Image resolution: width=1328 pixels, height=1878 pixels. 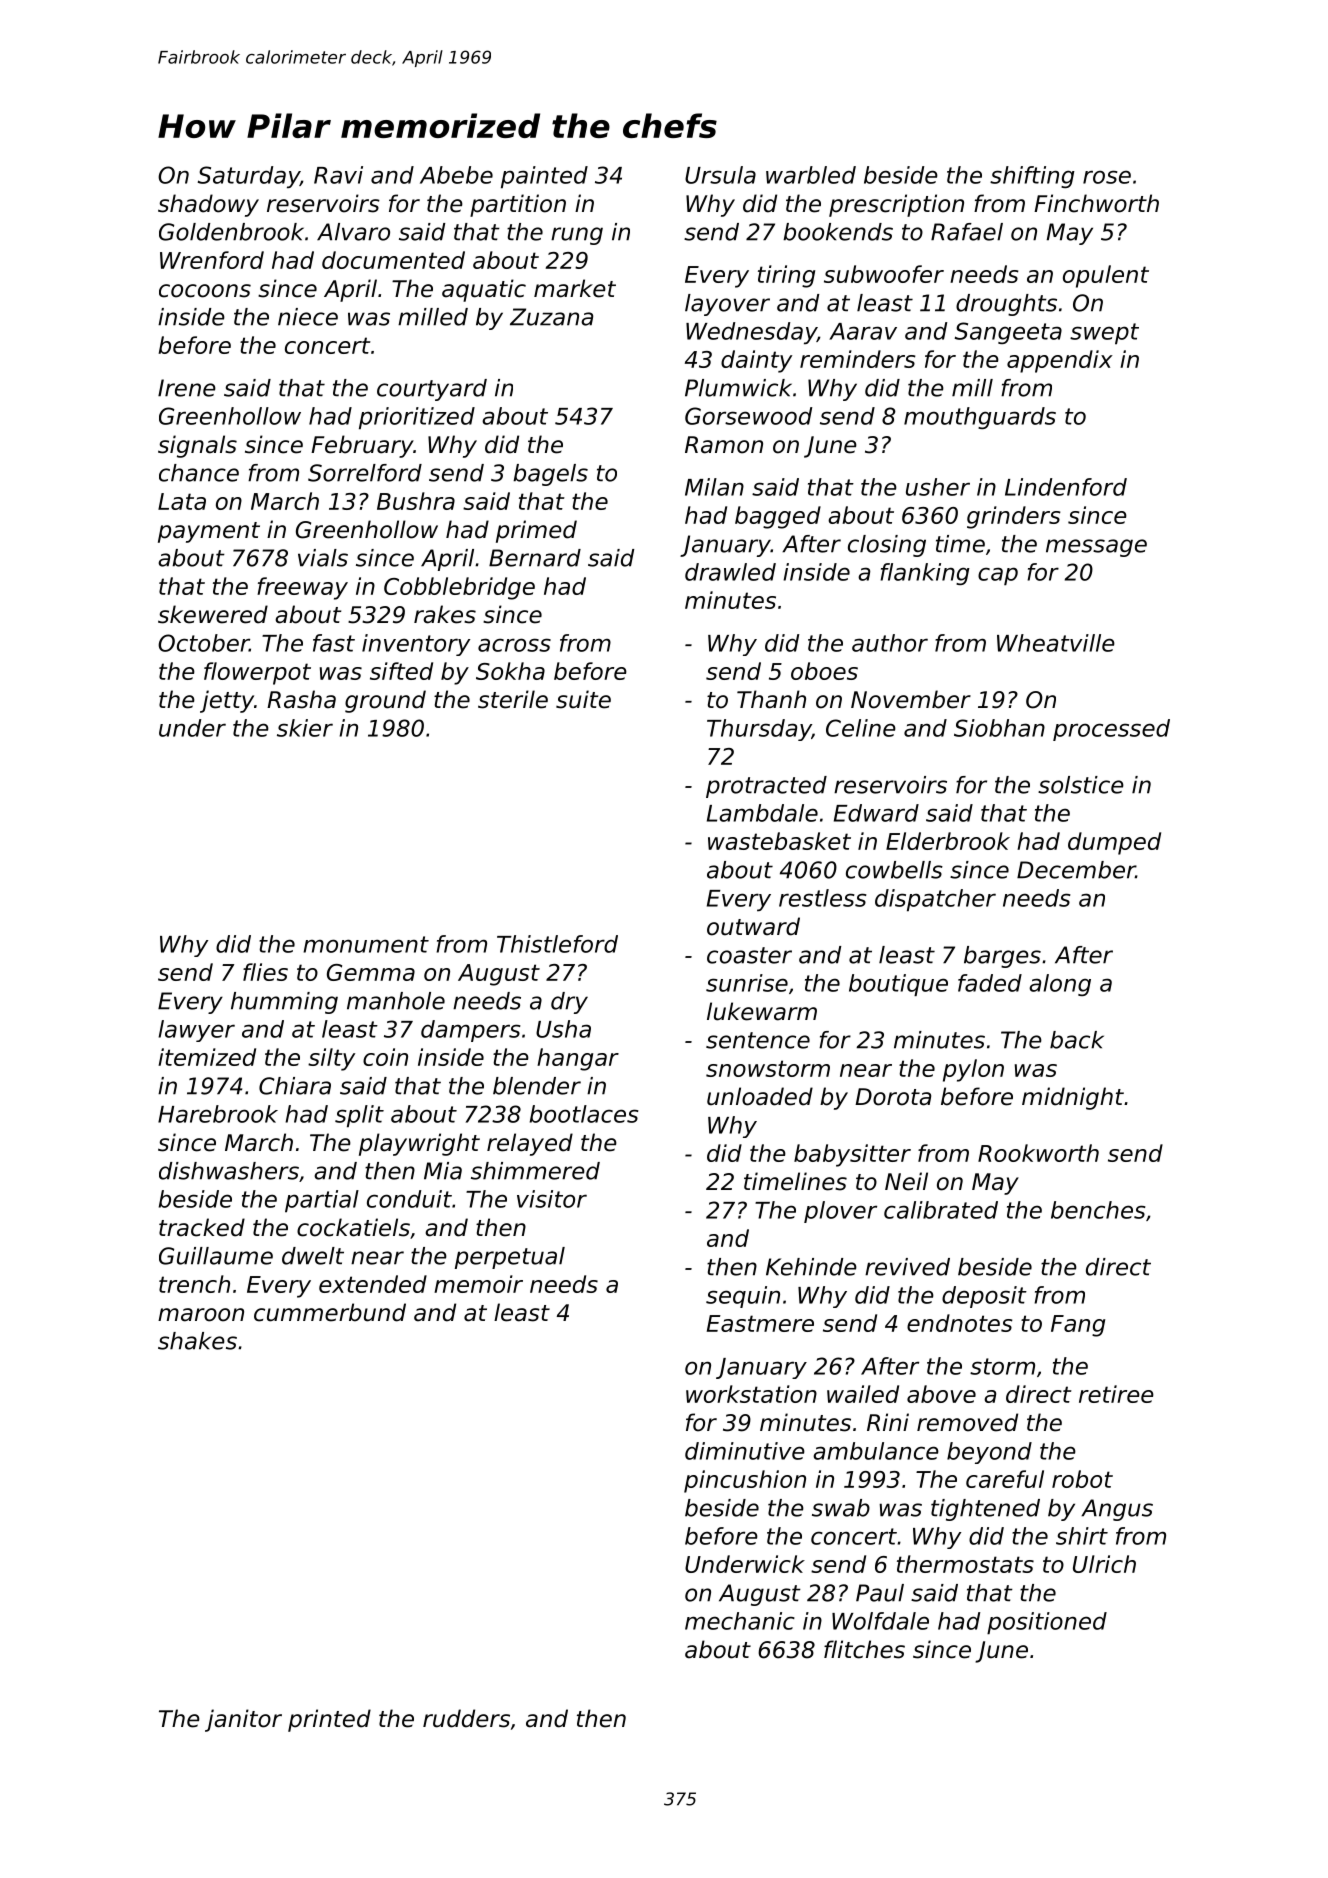 What do you see at coordinates (308, 317) in the image?
I see `niece` at bounding box center [308, 317].
